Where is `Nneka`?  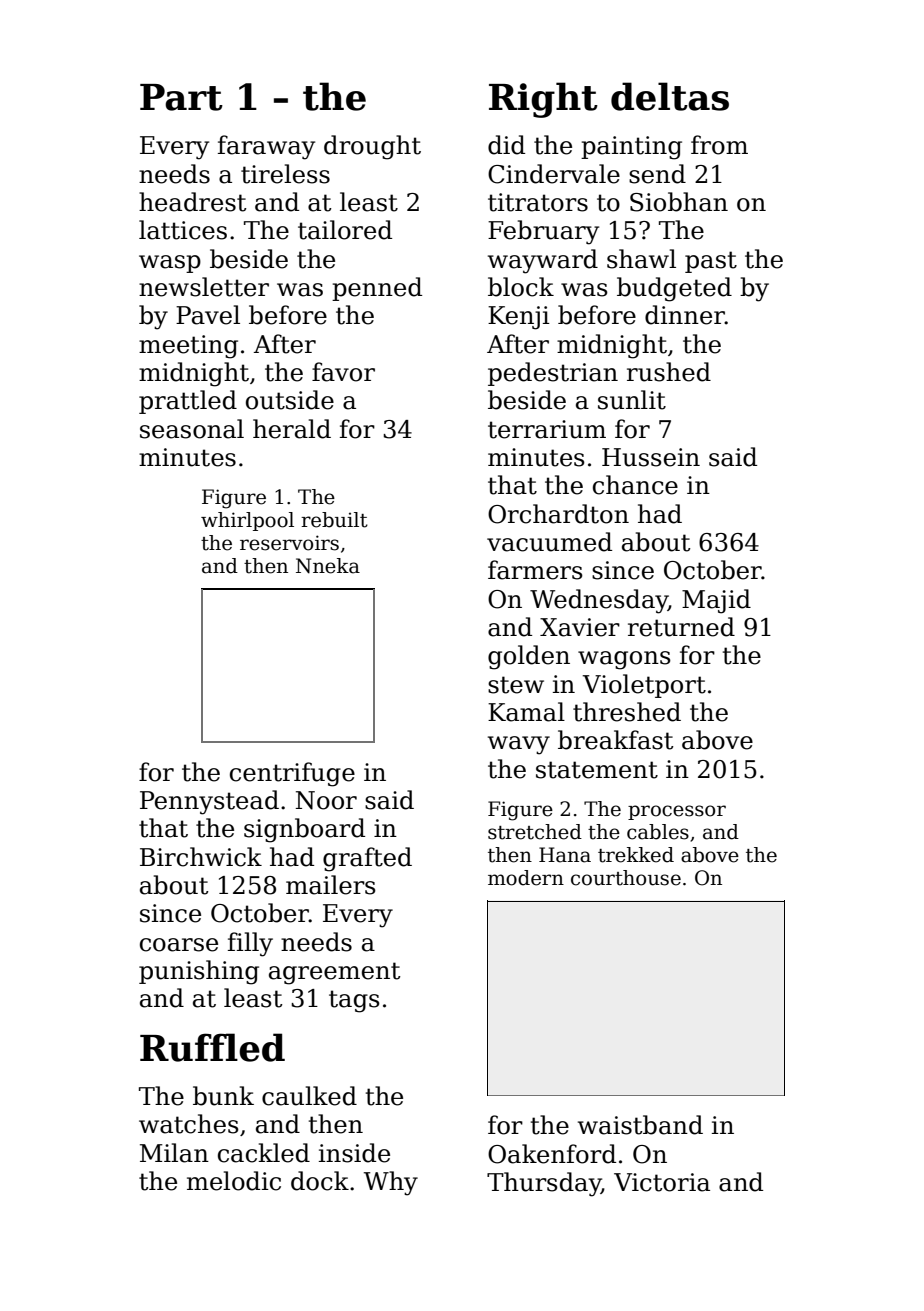 Nneka is located at coordinates (328, 566).
